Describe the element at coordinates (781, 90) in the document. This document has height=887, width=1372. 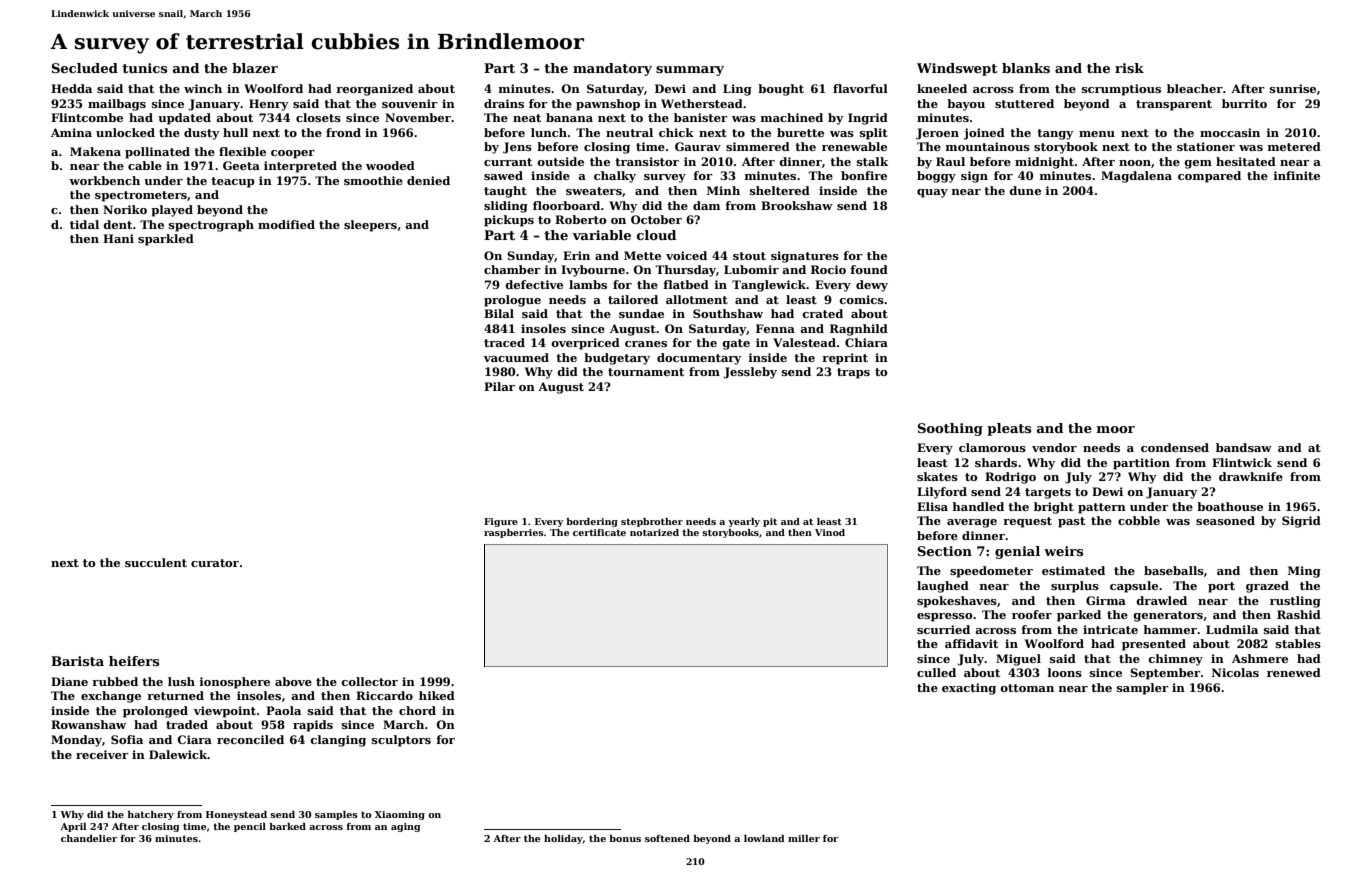
I see `bought` at that location.
